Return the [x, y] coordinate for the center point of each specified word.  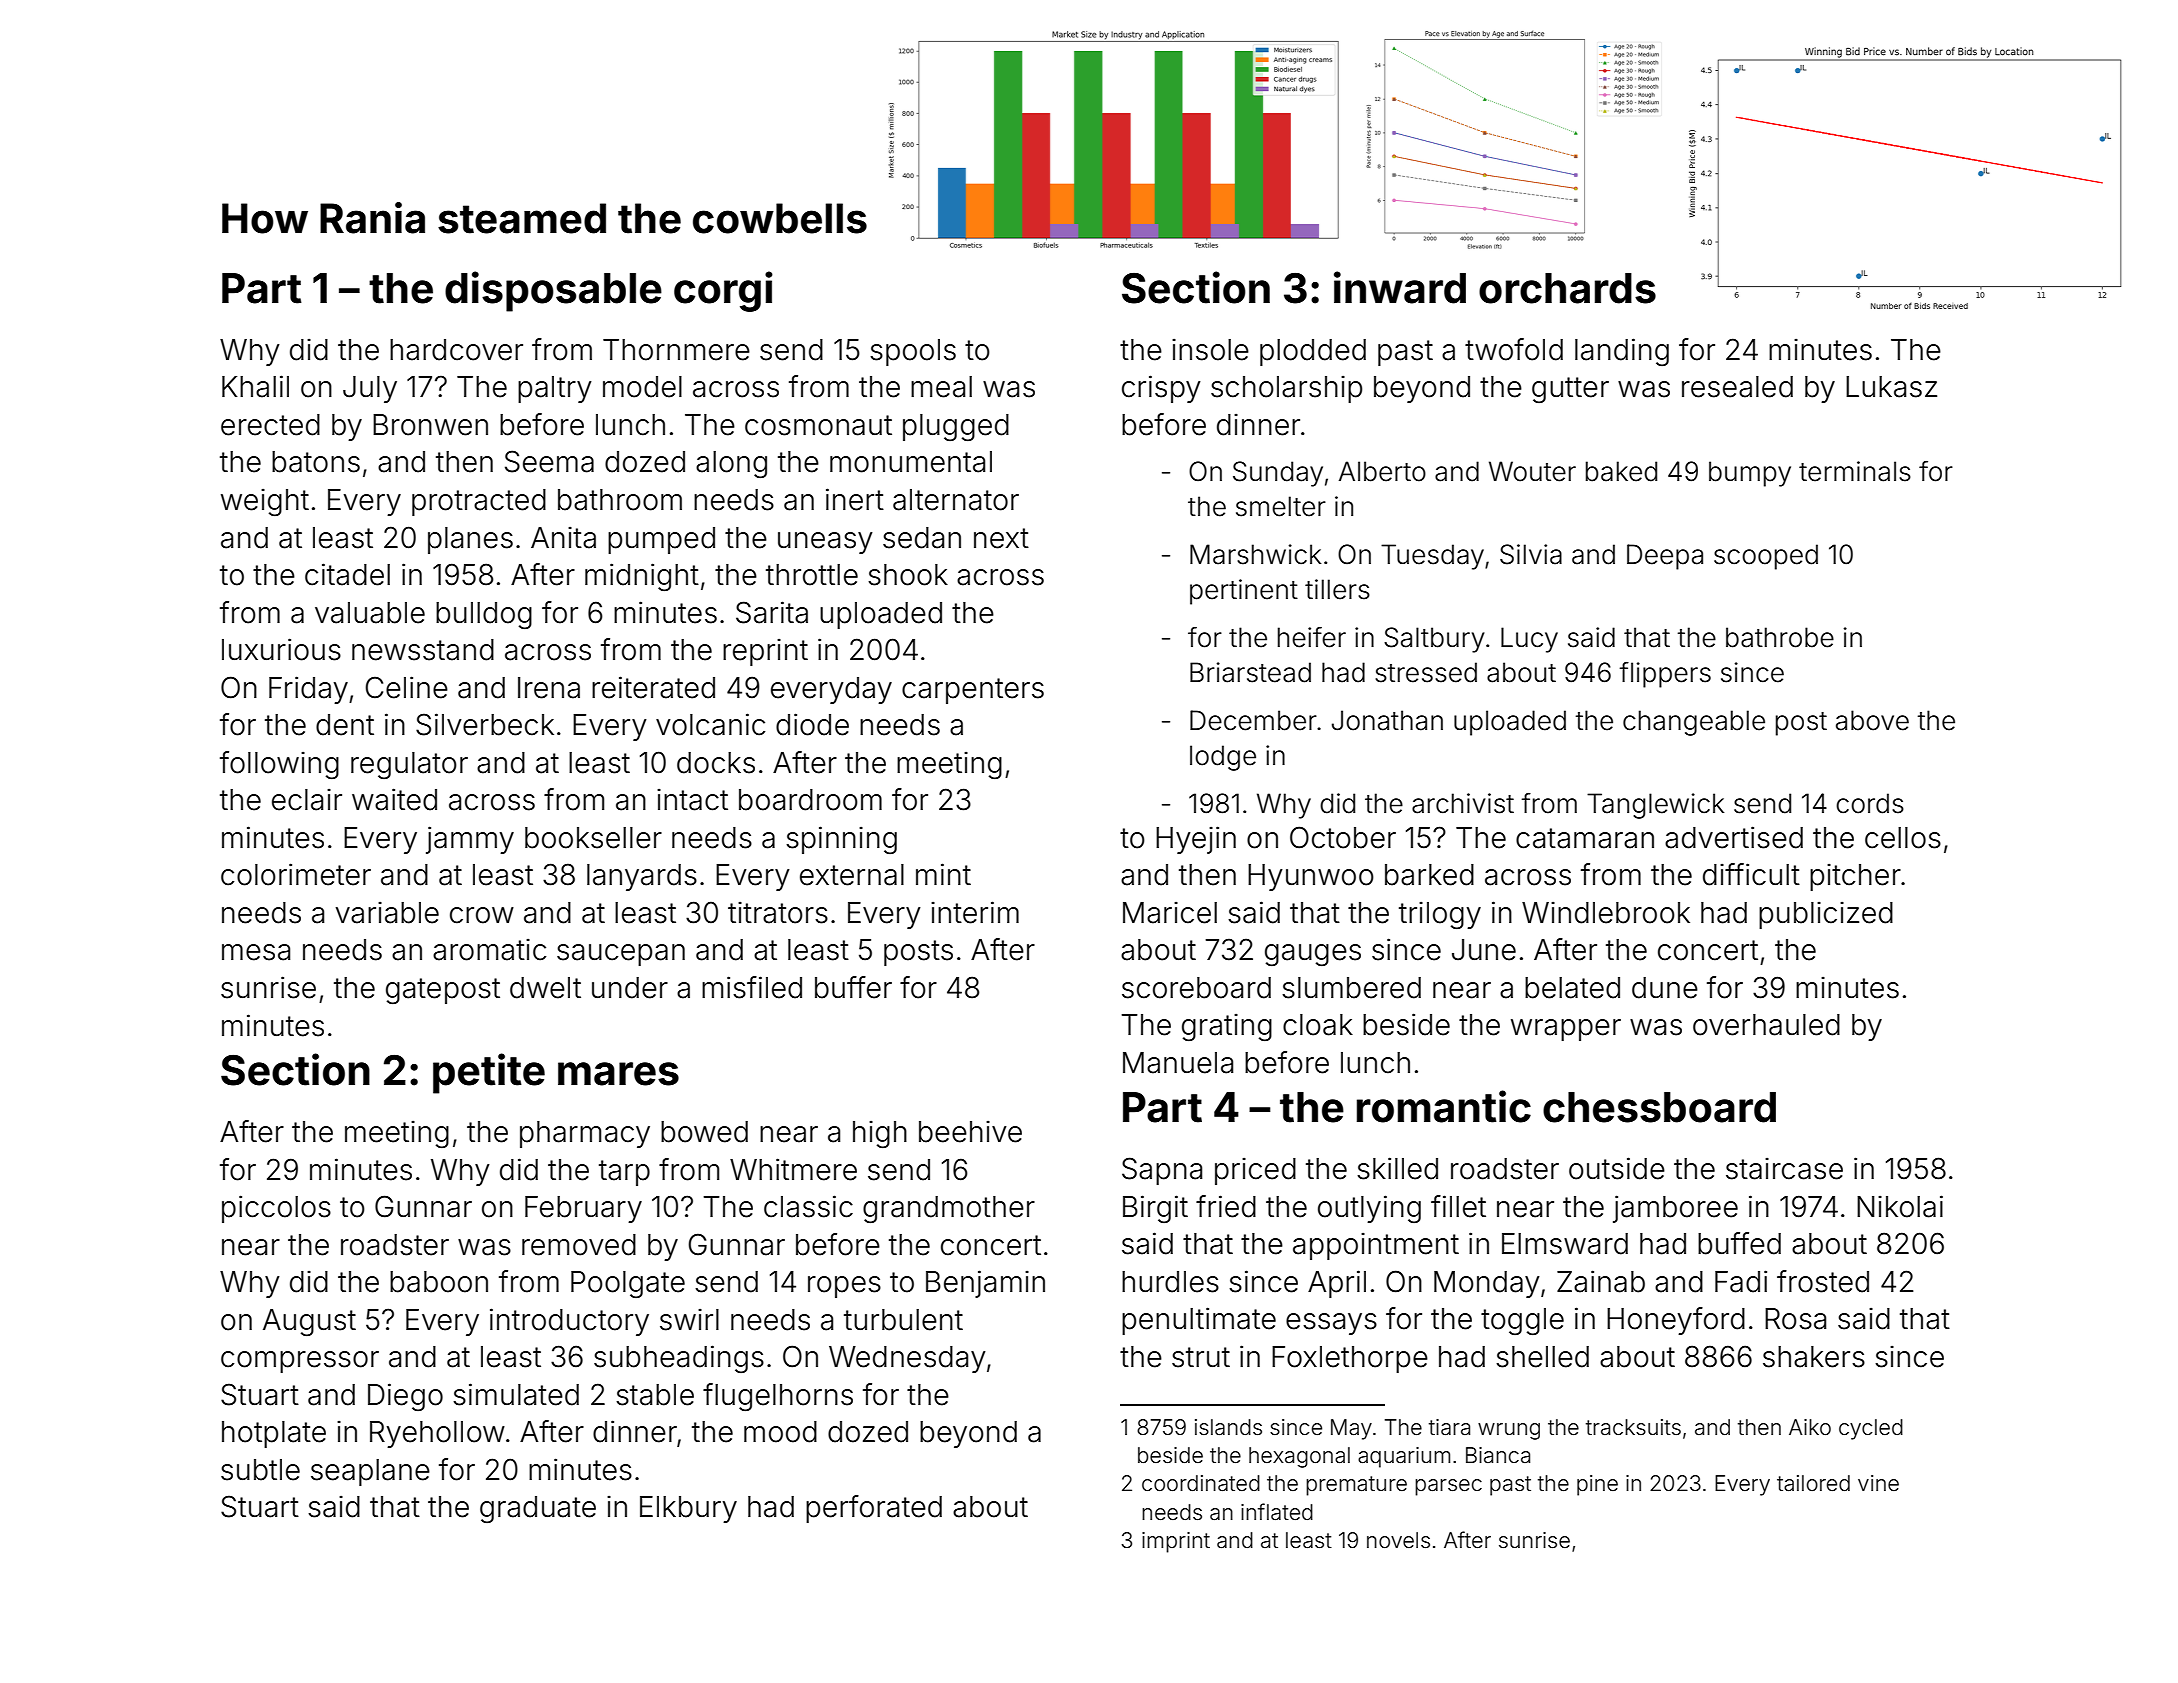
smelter [1281, 506]
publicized [1826, 915]
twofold [1514, 349]
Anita [563, 538]
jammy [470, 840]
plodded [1313, 352]
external [852, 875]
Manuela [1178, 1063]
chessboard [1659, 1107]
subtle [260, 1470]
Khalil [255, 386]
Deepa [1665, 557]
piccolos [276, 1209]
